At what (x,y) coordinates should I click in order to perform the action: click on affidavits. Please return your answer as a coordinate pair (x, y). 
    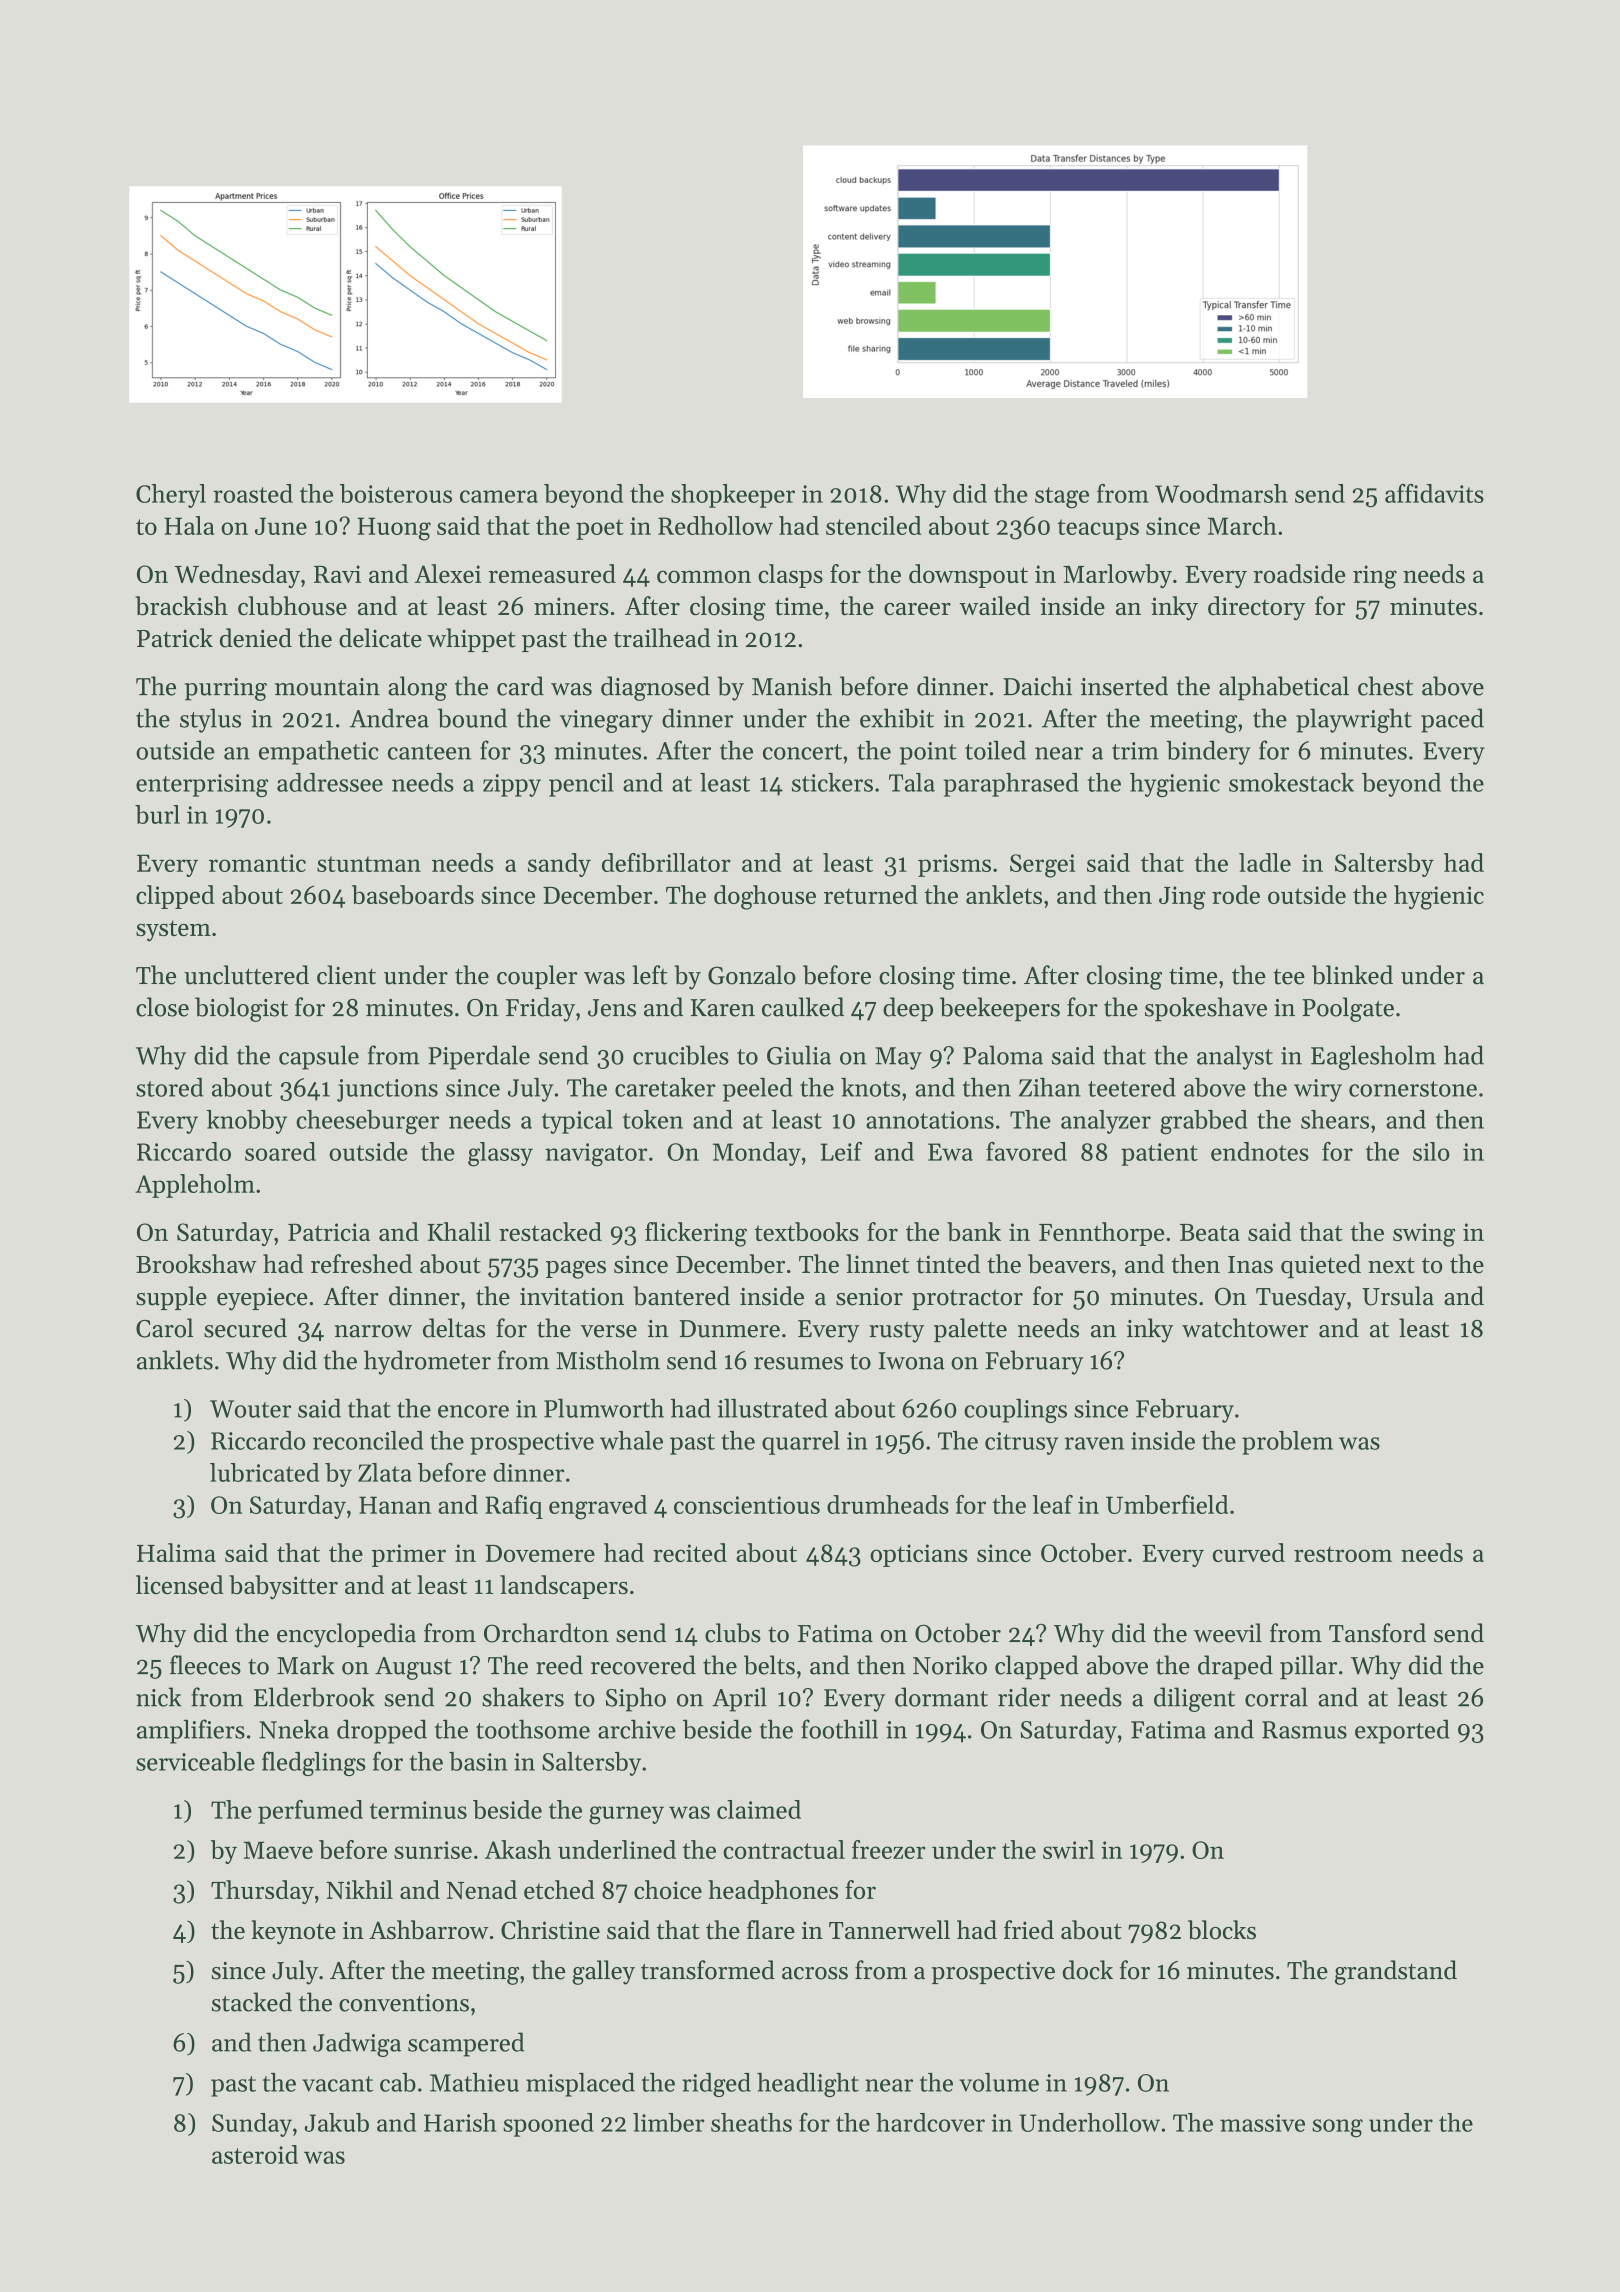
    Looking at the image, I should click on (1434, 493).
